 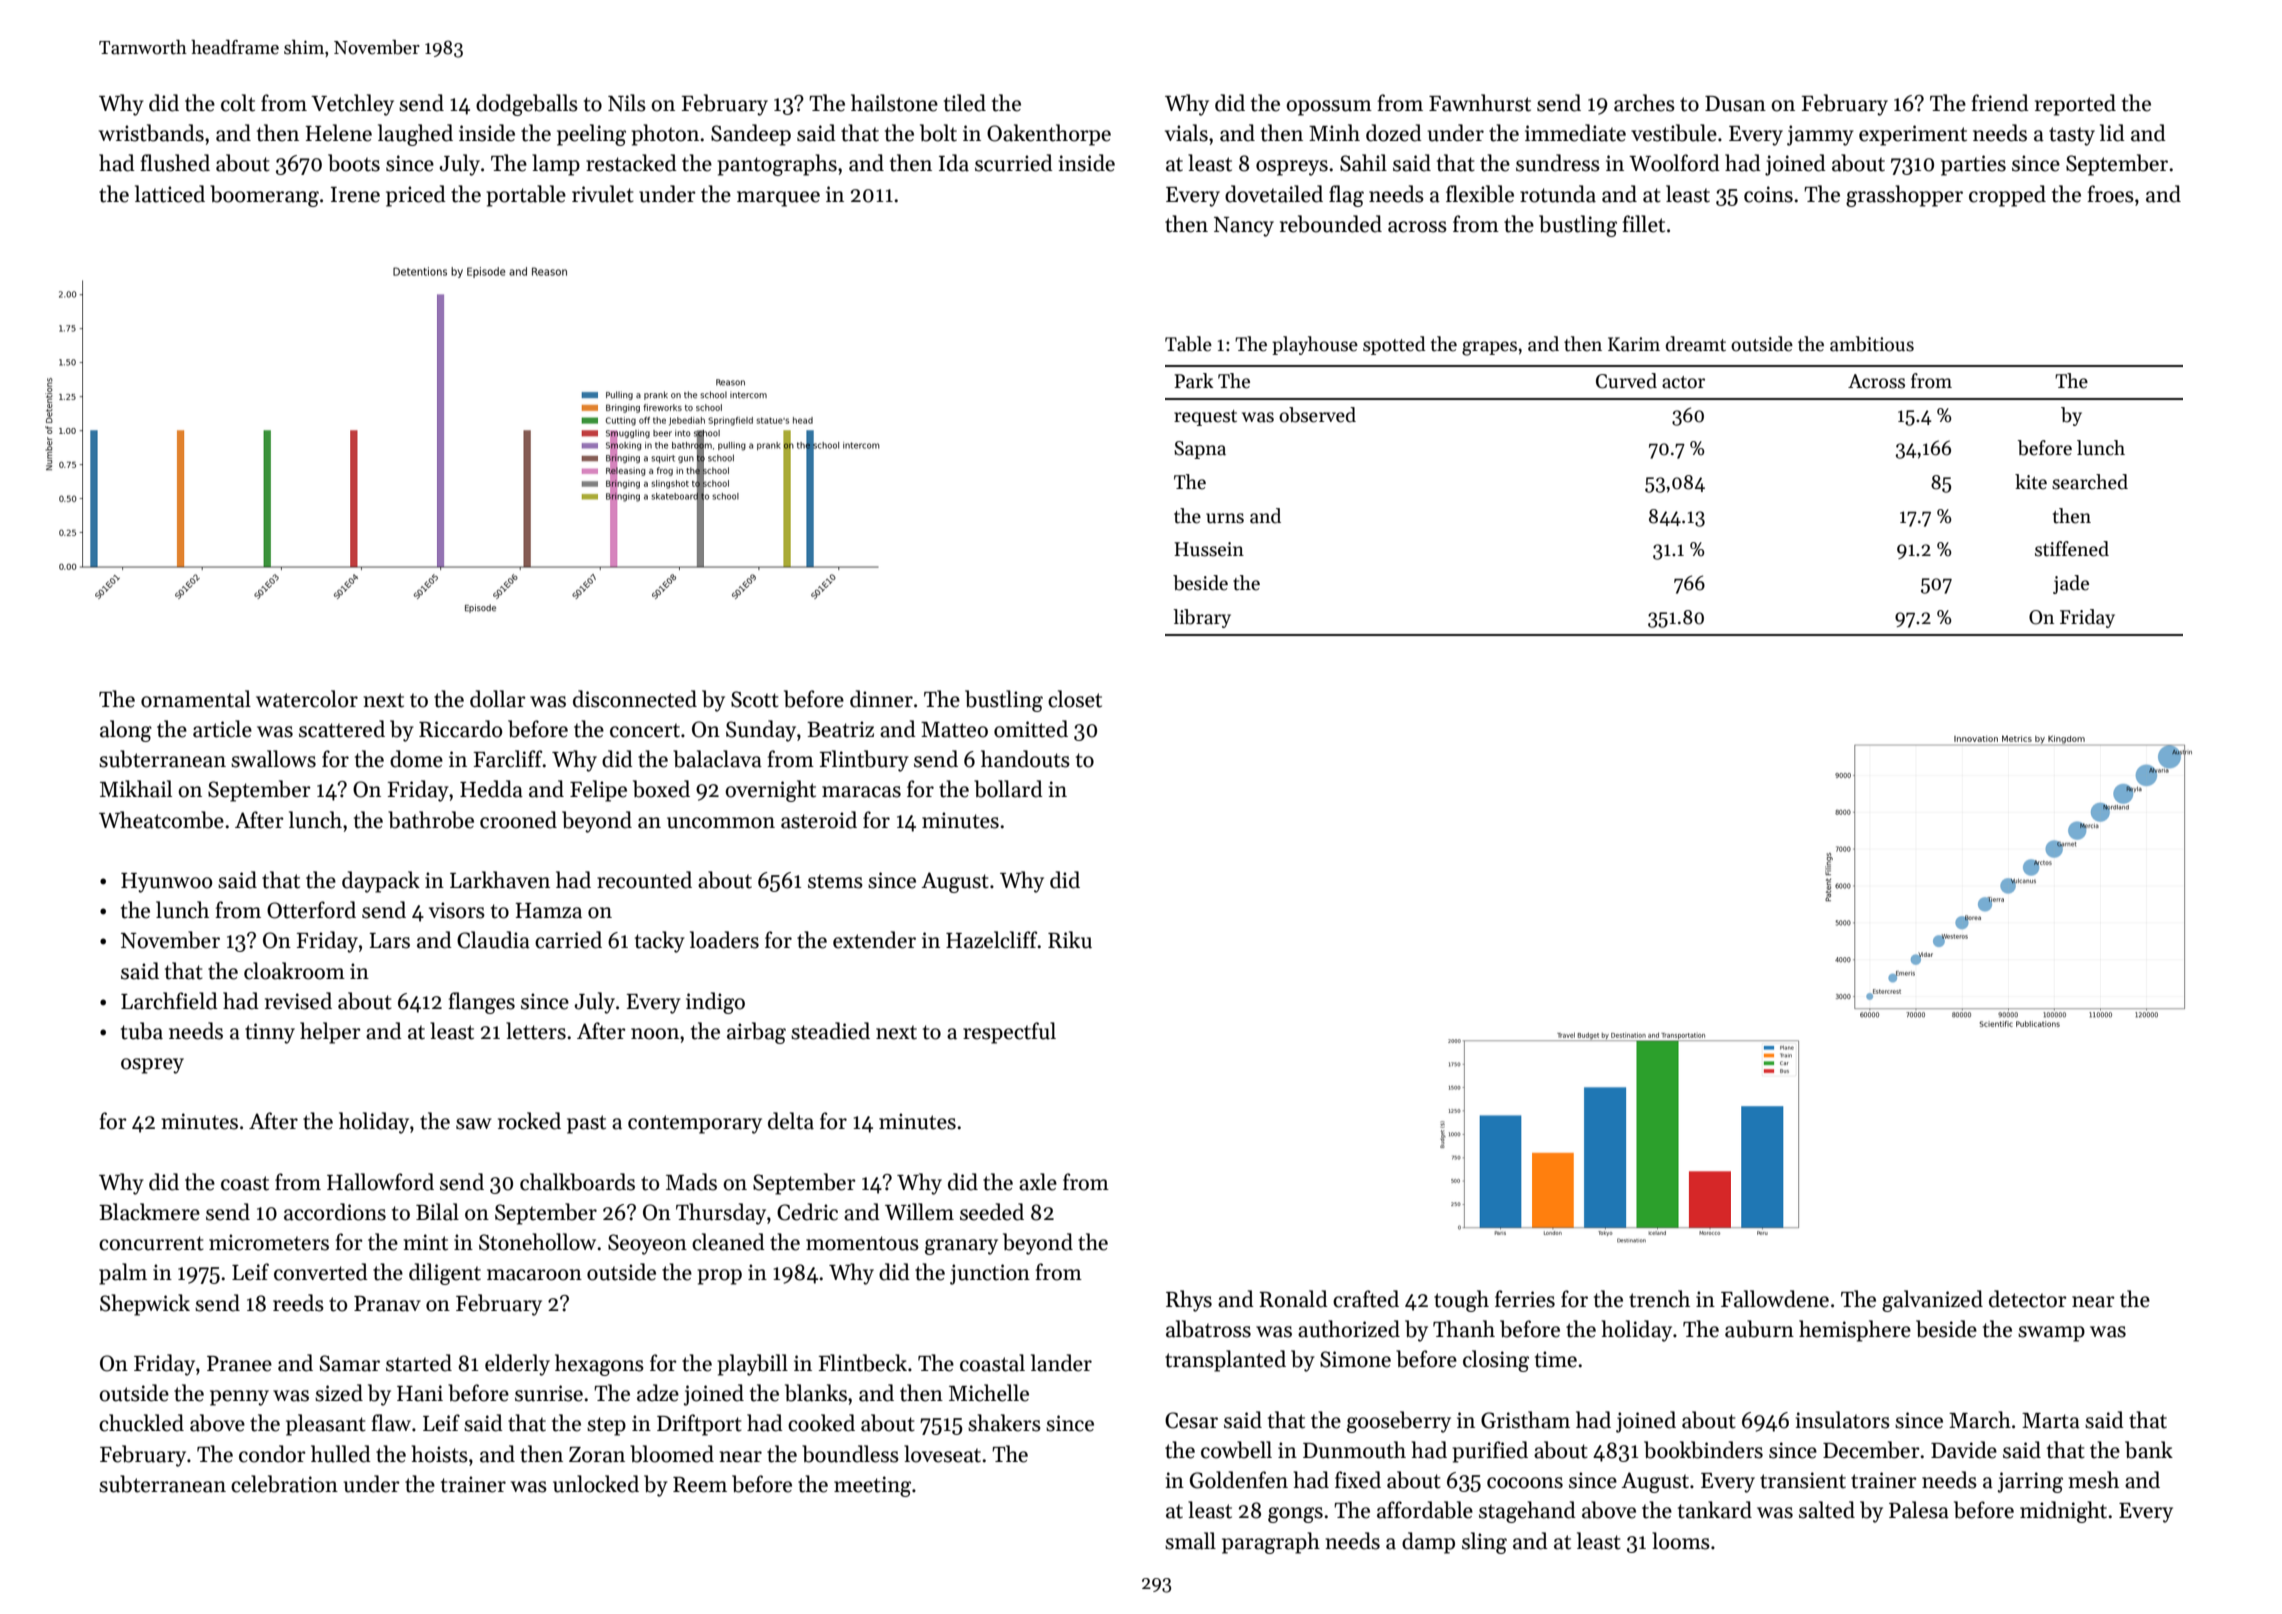 What do you see at coordinates (166, 883) in the screenshot?
I see `Hyunwoo` at bounding box center [166, 883].
